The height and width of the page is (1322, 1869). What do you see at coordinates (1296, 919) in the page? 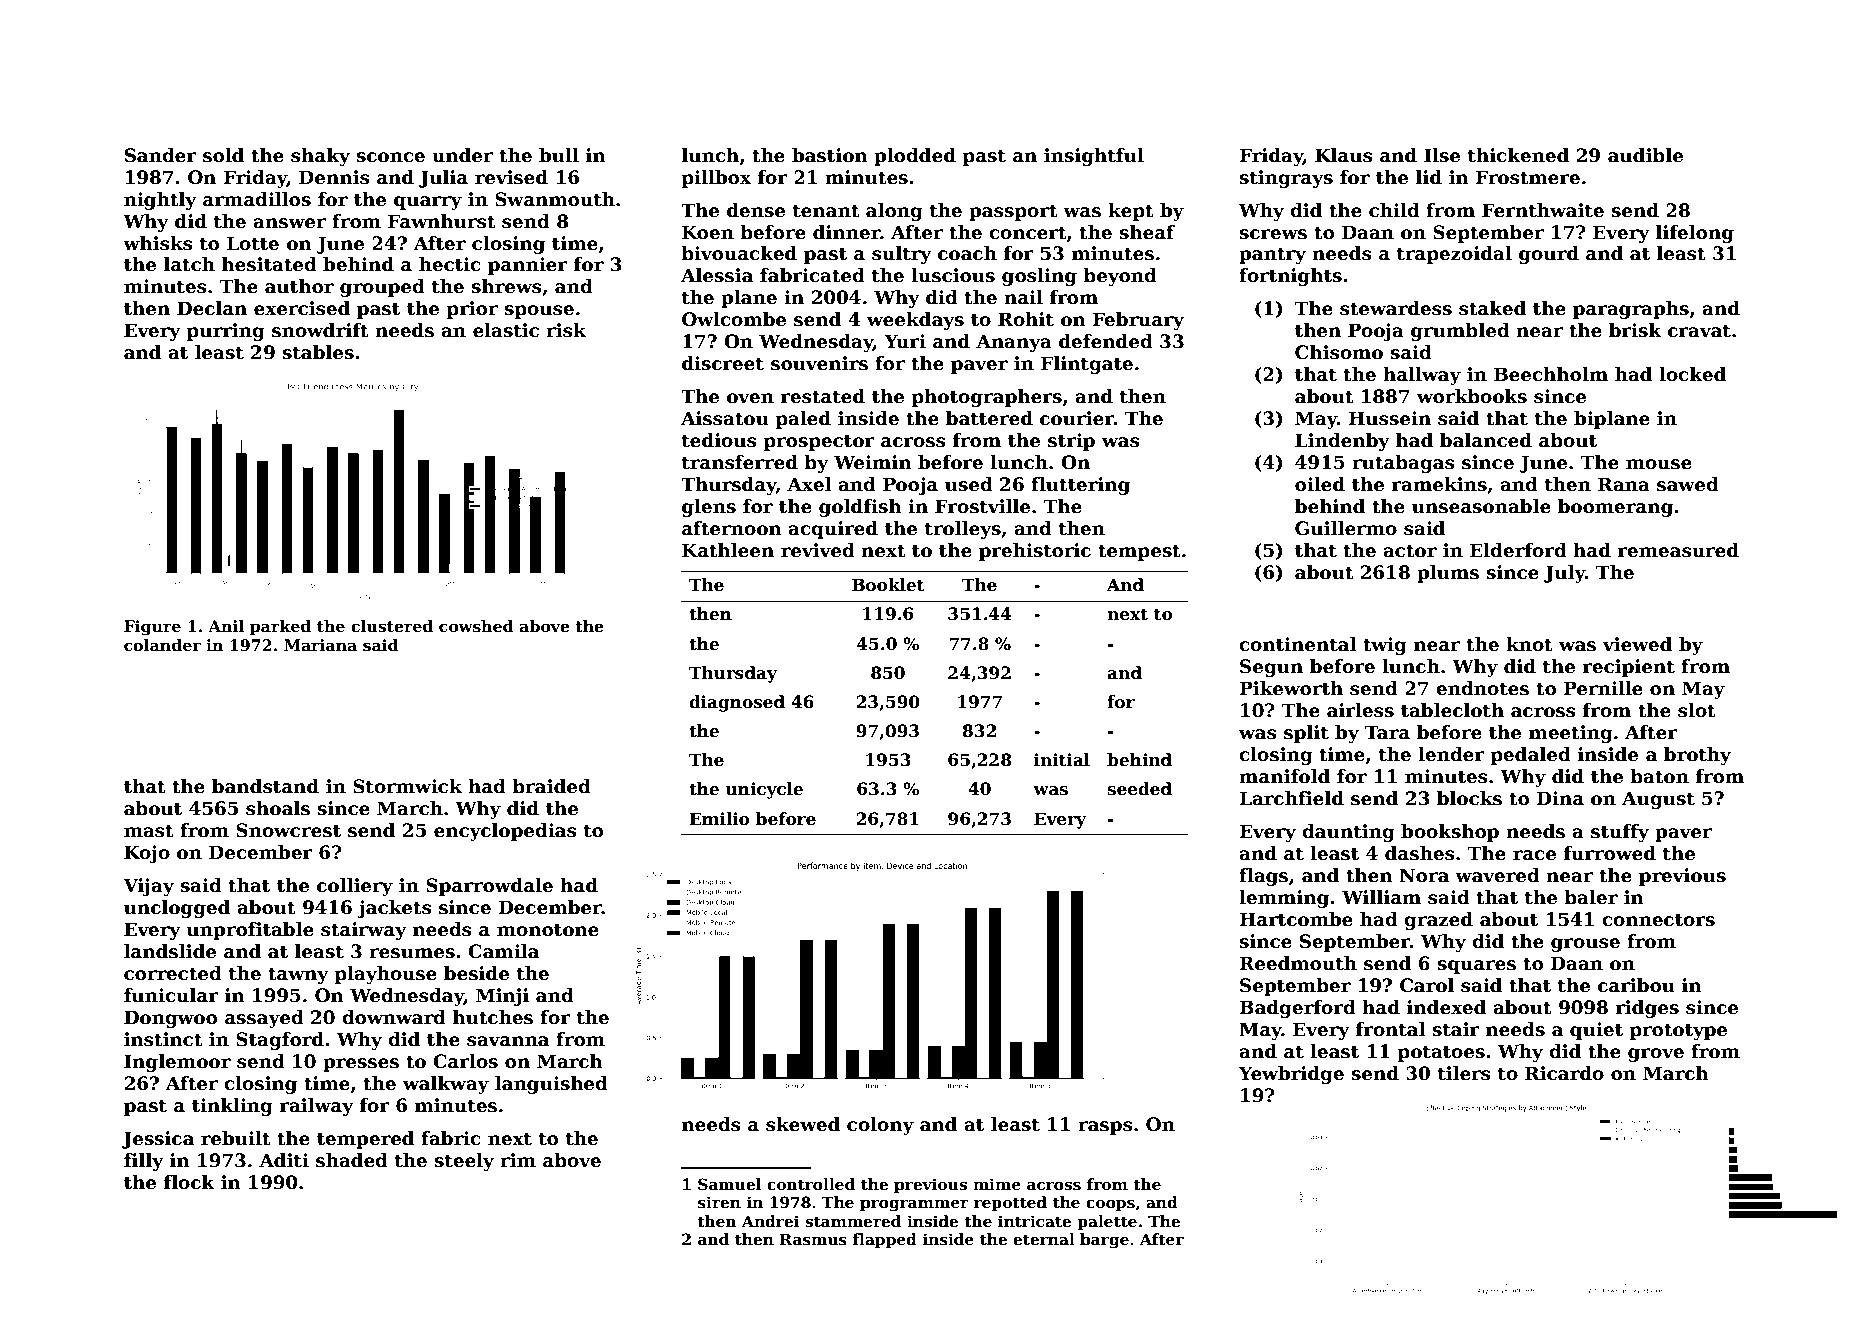
I see `Hartcombe` at bounding box center [1296, 919].
